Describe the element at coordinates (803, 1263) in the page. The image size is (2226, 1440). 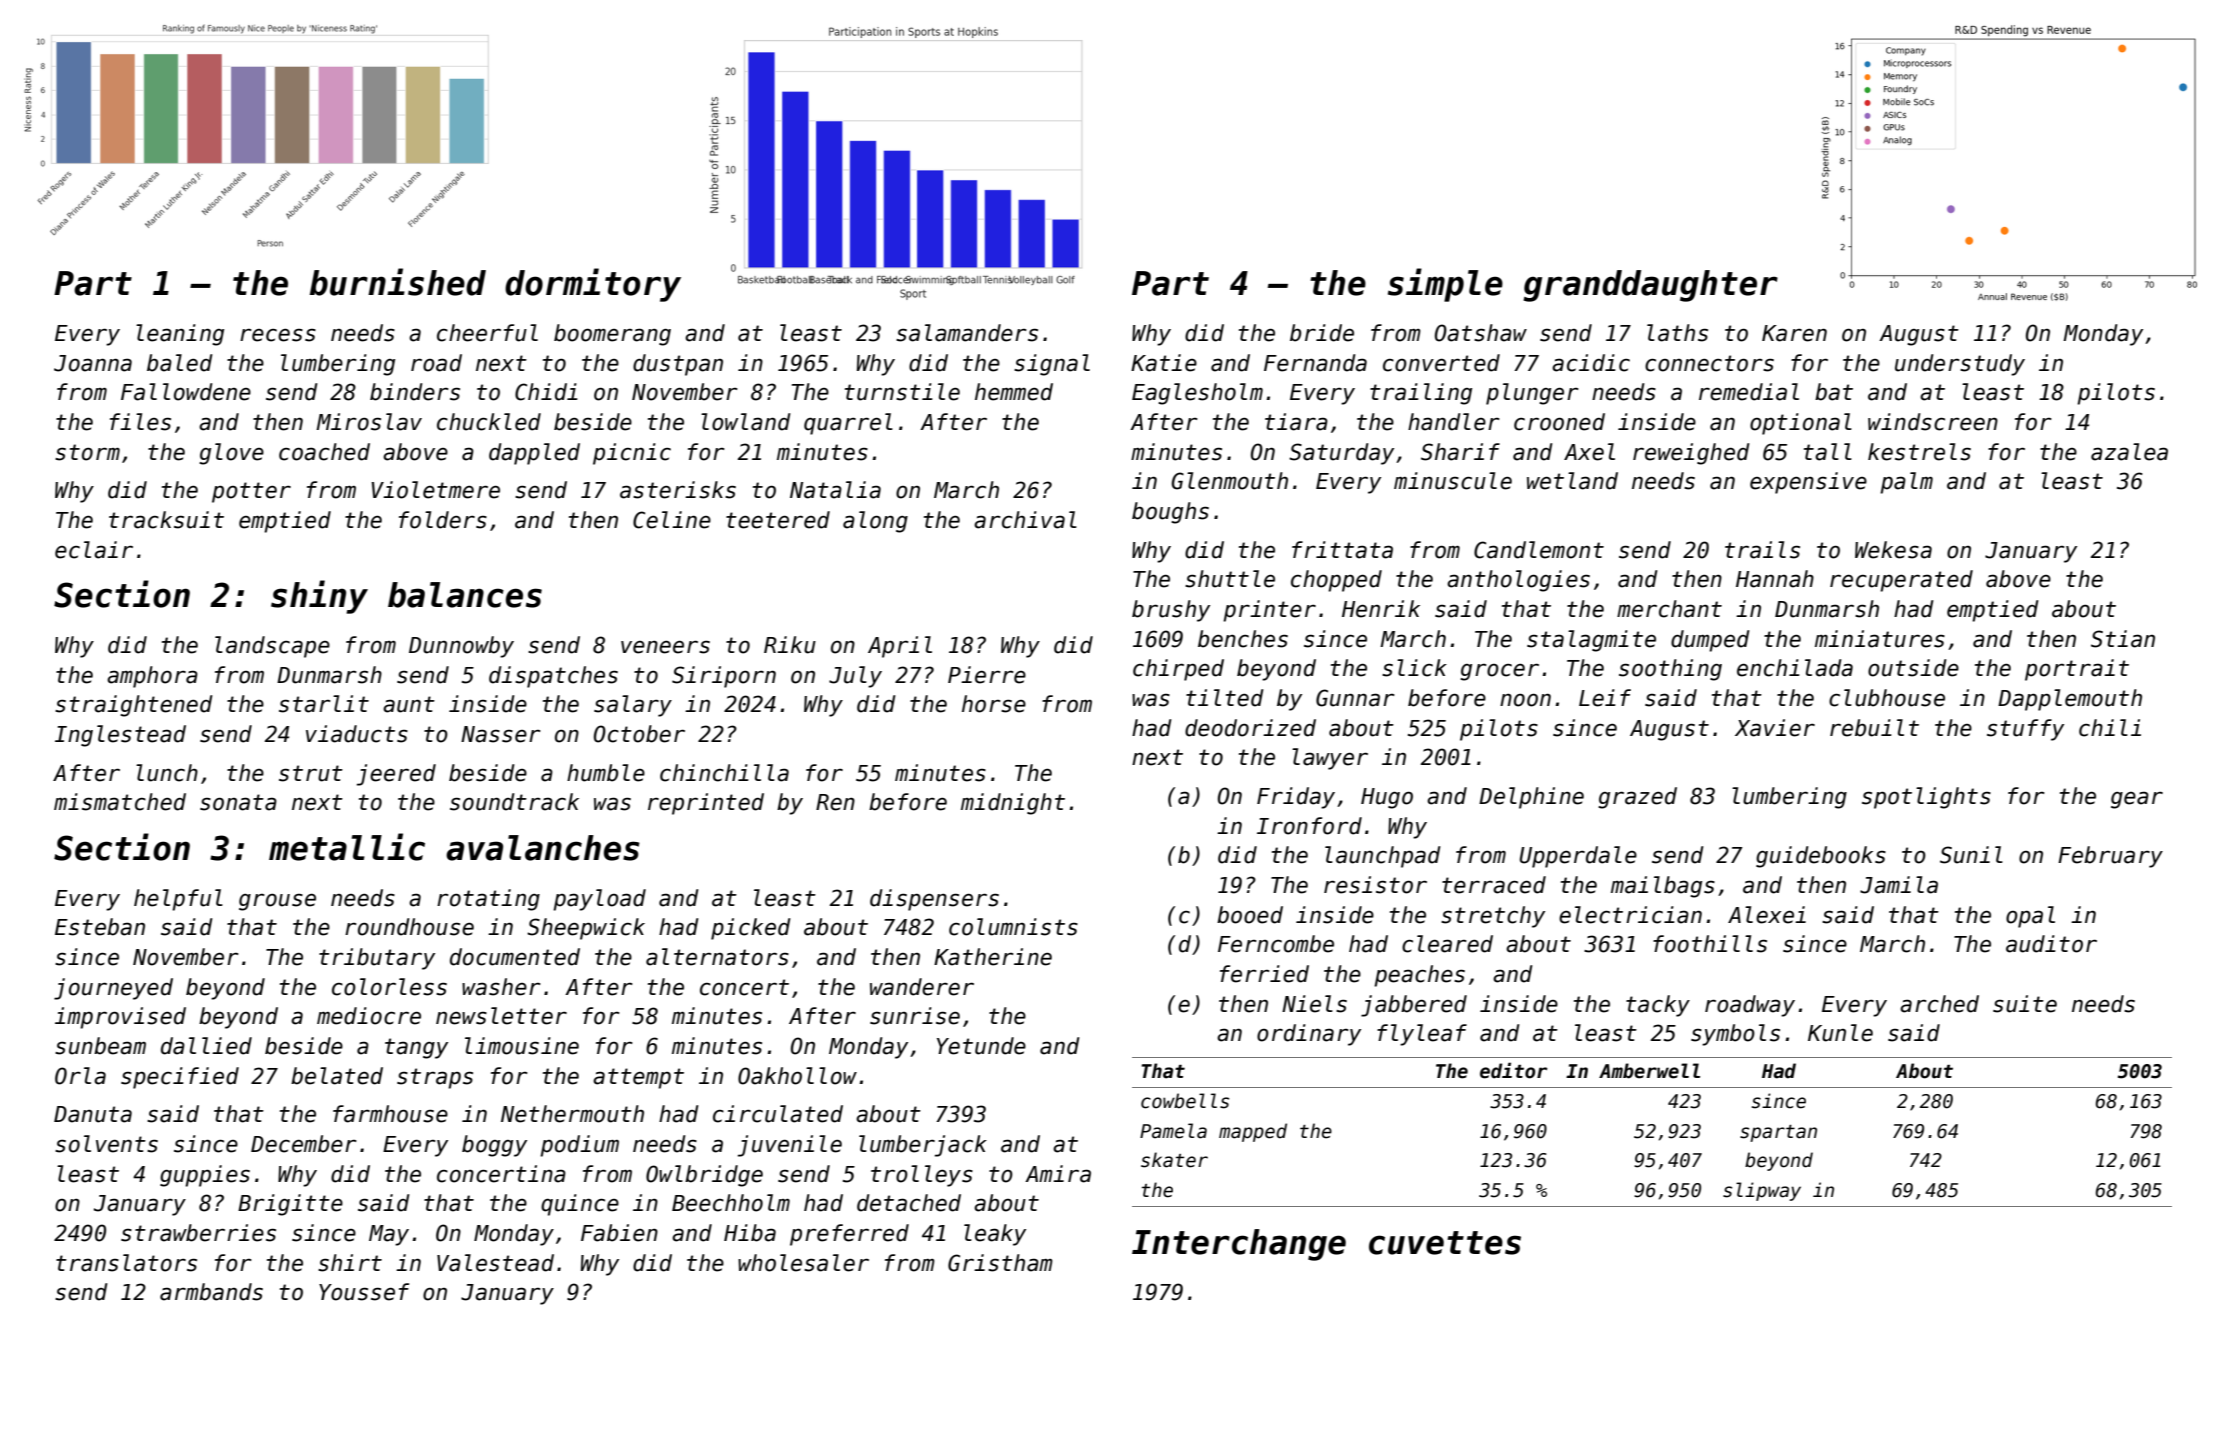
I see `wholesaler` at that location.
